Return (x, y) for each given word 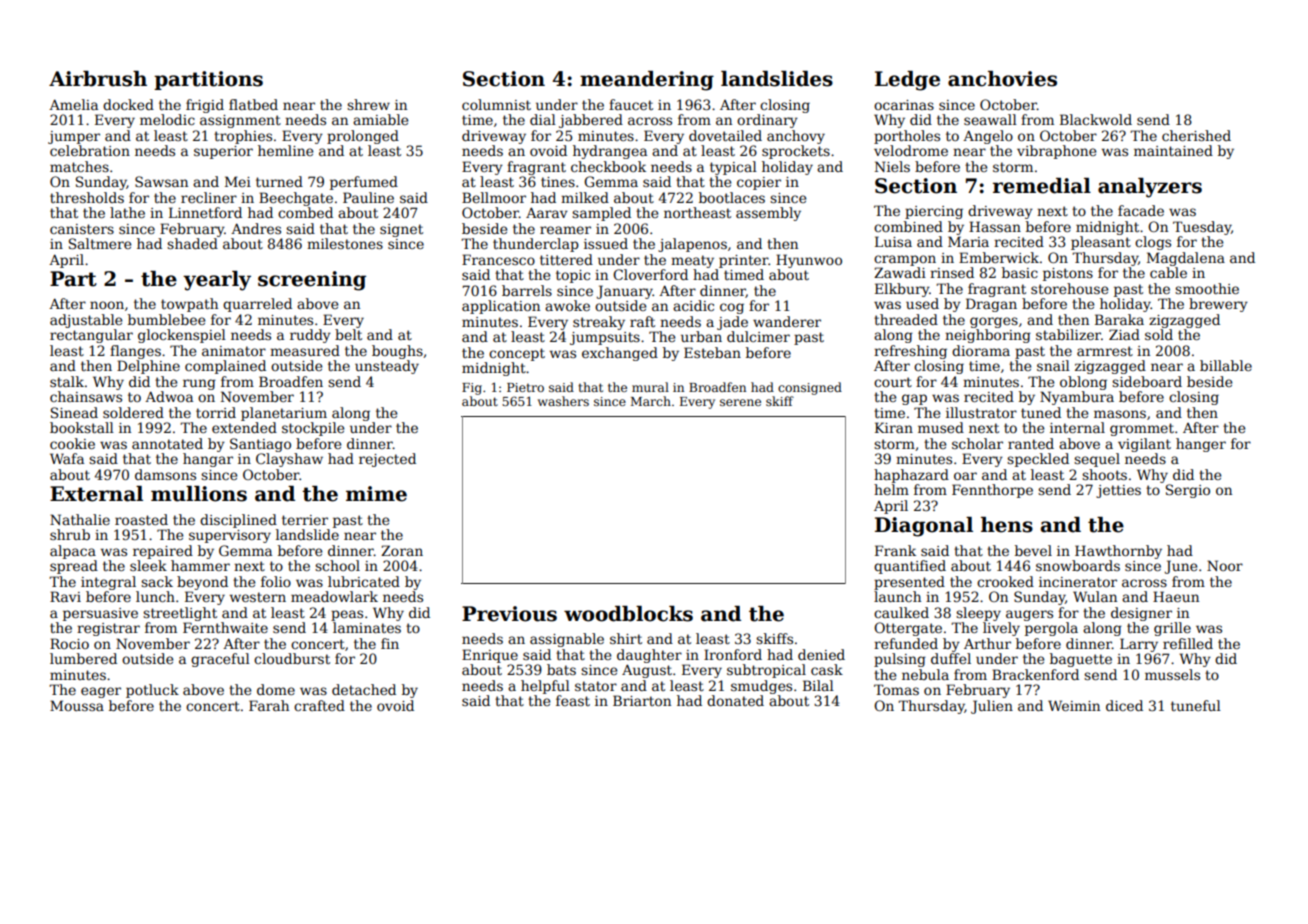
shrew (368, 104)
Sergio (1188, 491)
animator (234, 351)
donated (735, 700)
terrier (305, 520)
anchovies (1002, 79)
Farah (269, 705)
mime (376, 494)
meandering (647, 81)
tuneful (1196, 705)
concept (517, 354)
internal (1077, 427)
